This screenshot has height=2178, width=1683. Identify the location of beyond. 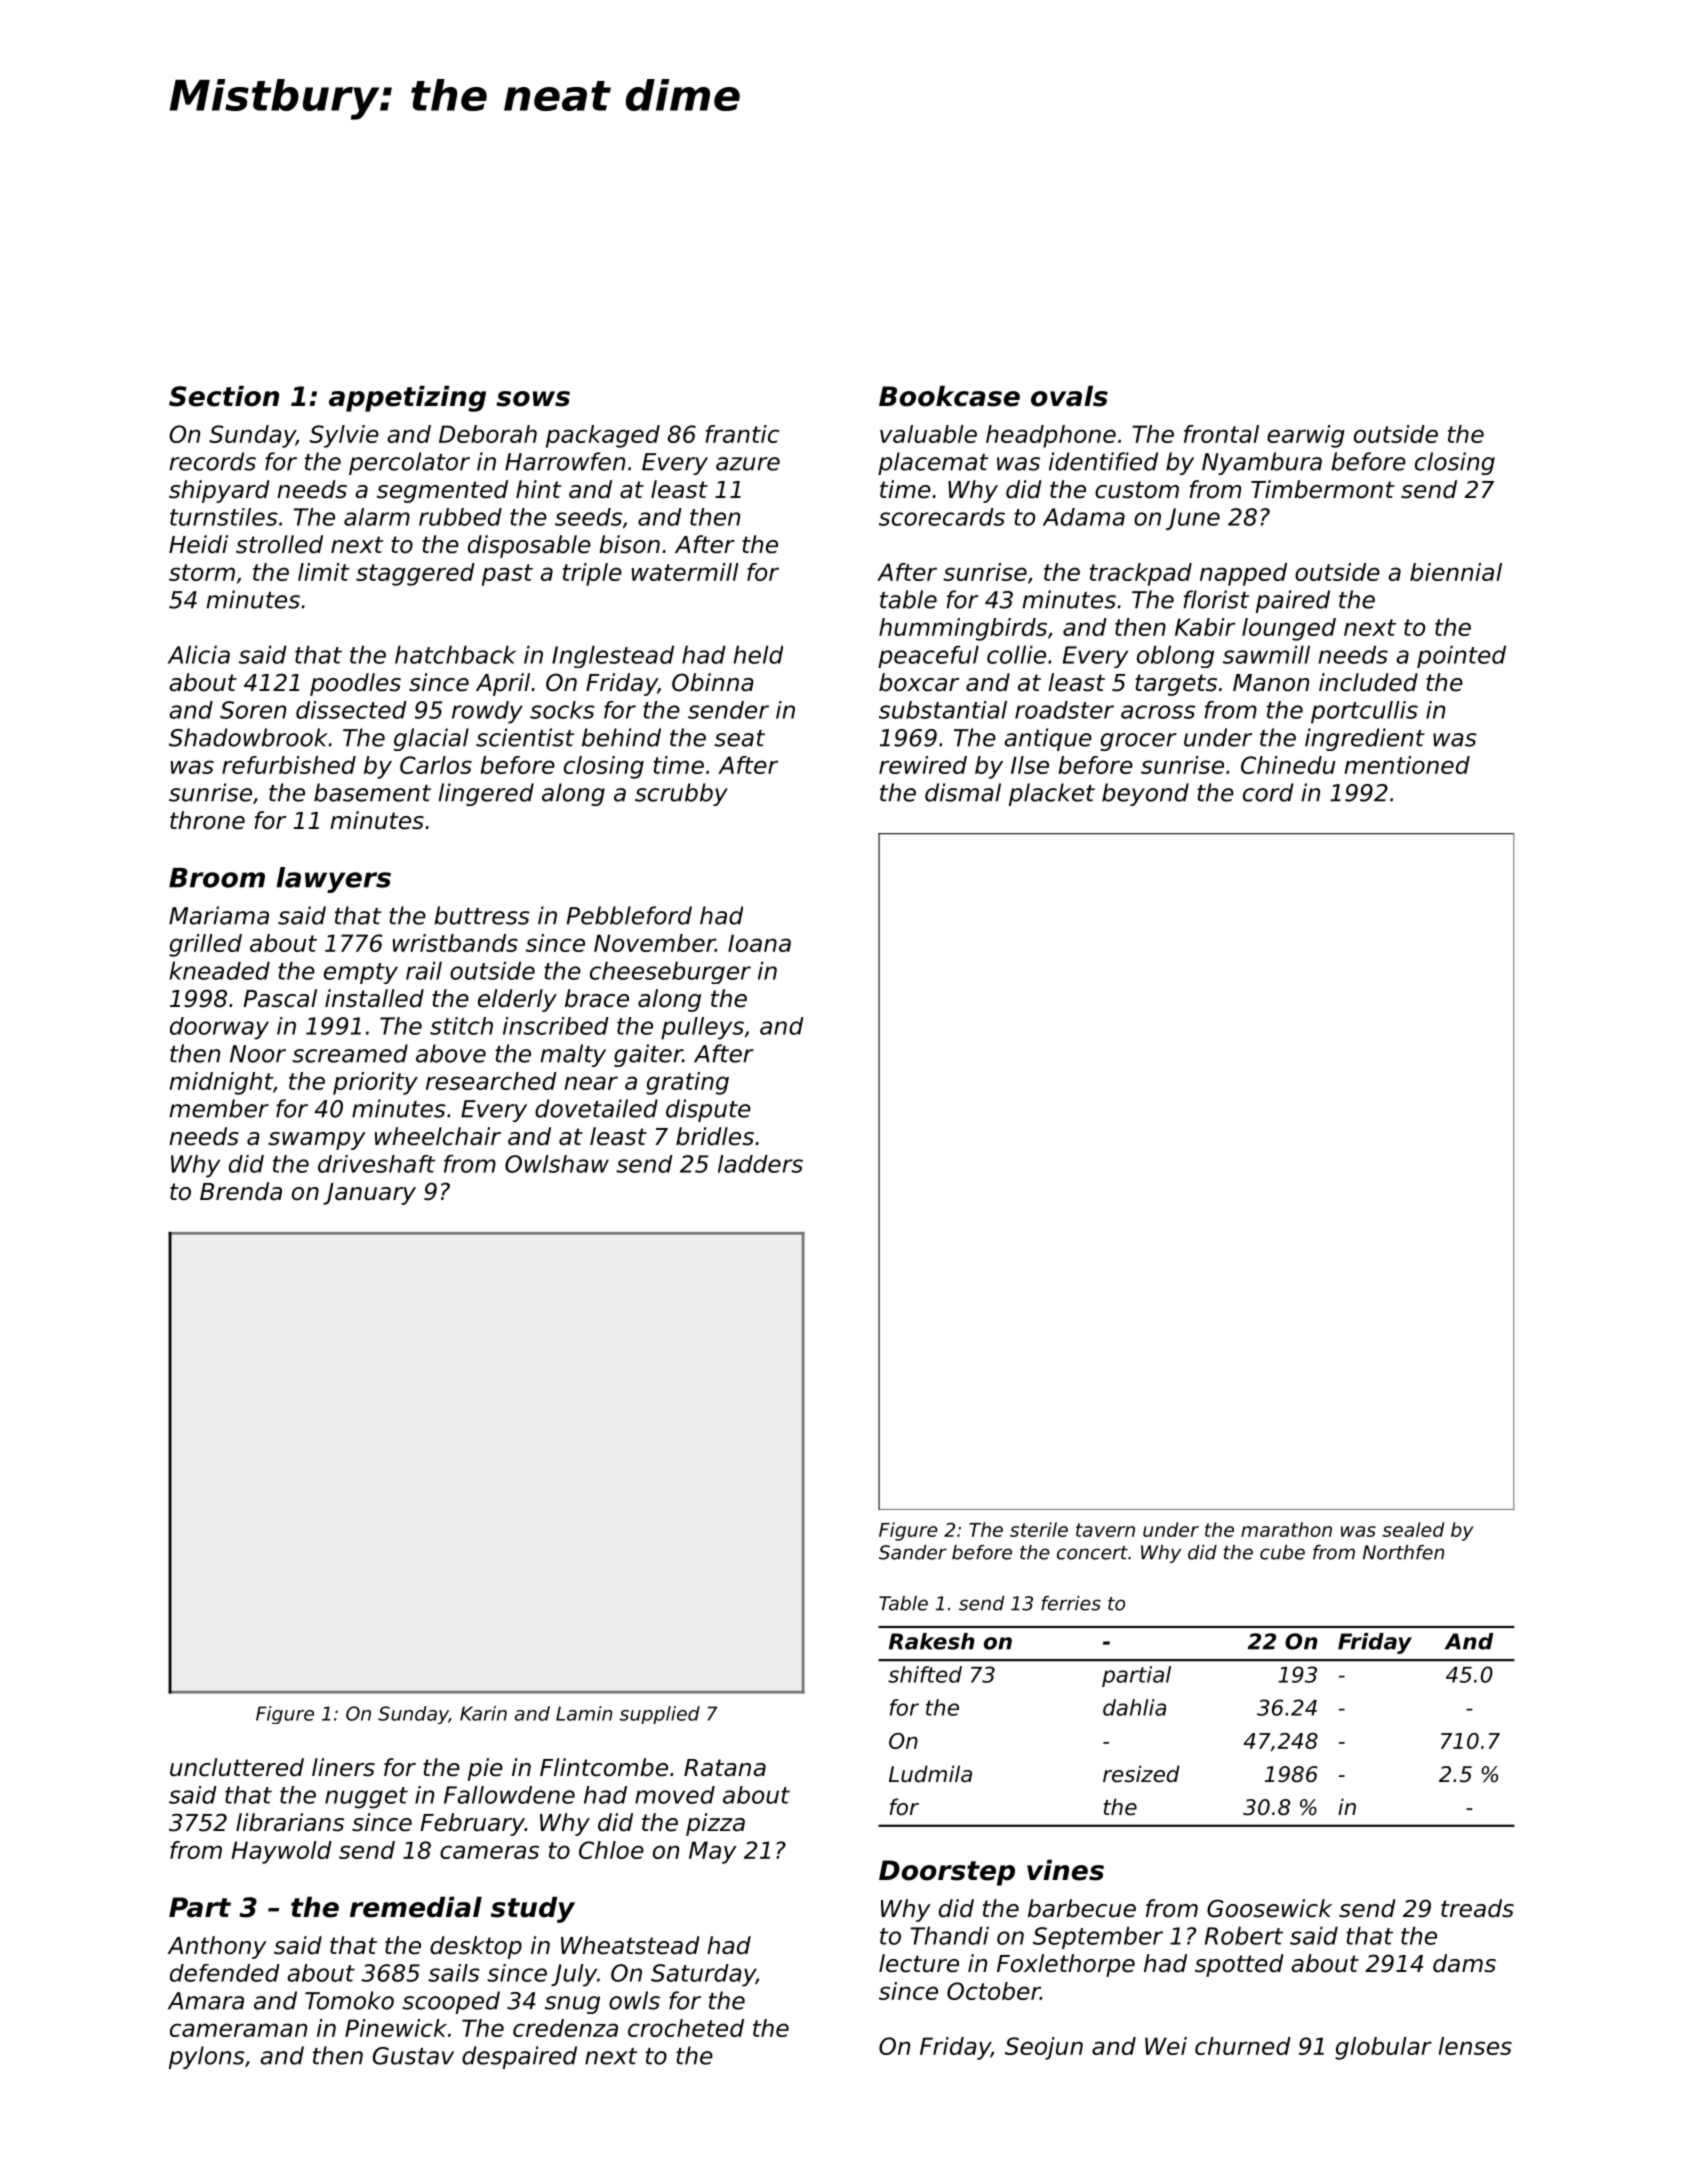
(1145, 794).
